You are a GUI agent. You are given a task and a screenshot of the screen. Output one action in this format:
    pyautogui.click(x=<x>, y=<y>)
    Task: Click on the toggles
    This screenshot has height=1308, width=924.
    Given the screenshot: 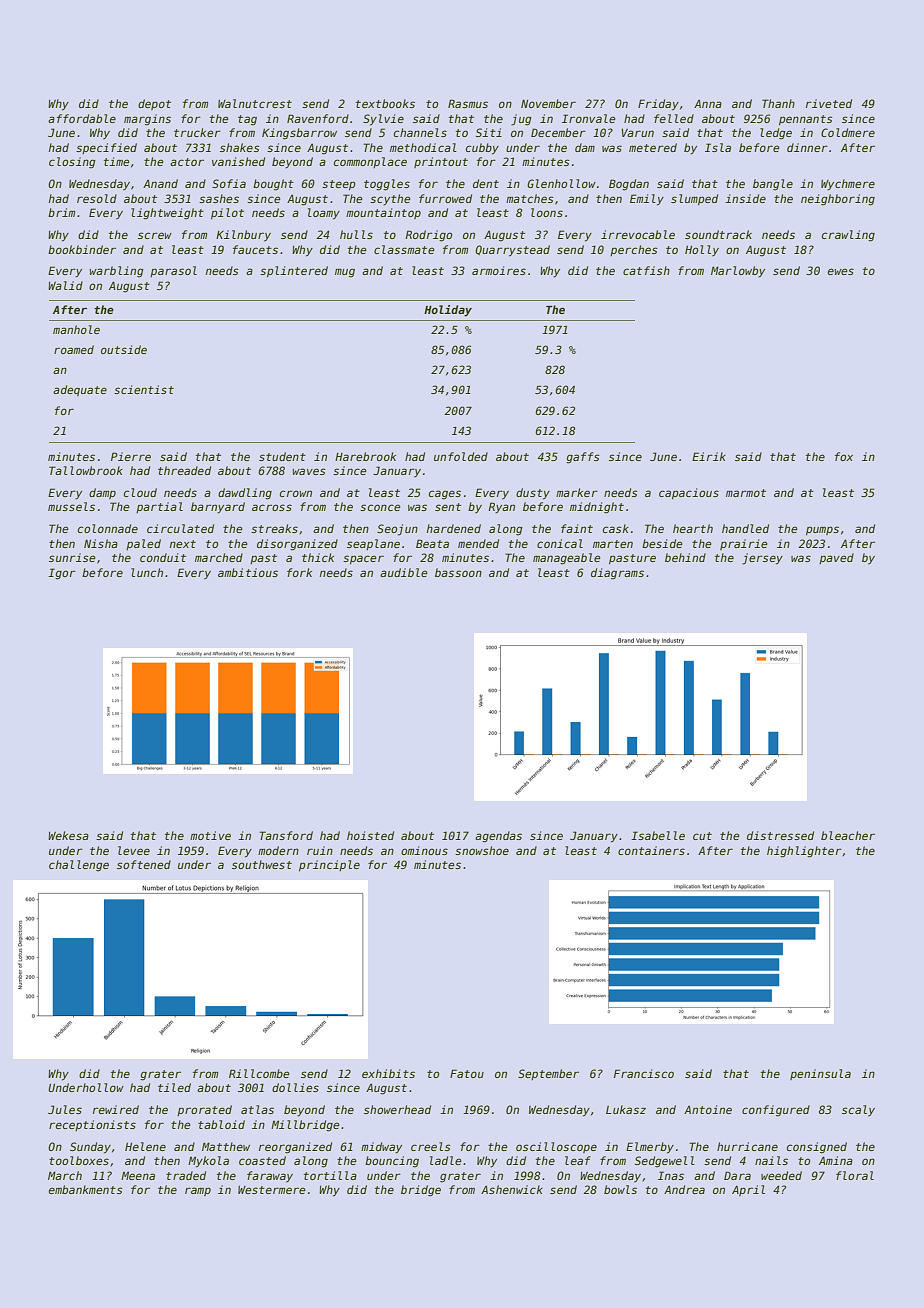 What is the action you would take?
    pyautogui.click(x=387, y=185)
